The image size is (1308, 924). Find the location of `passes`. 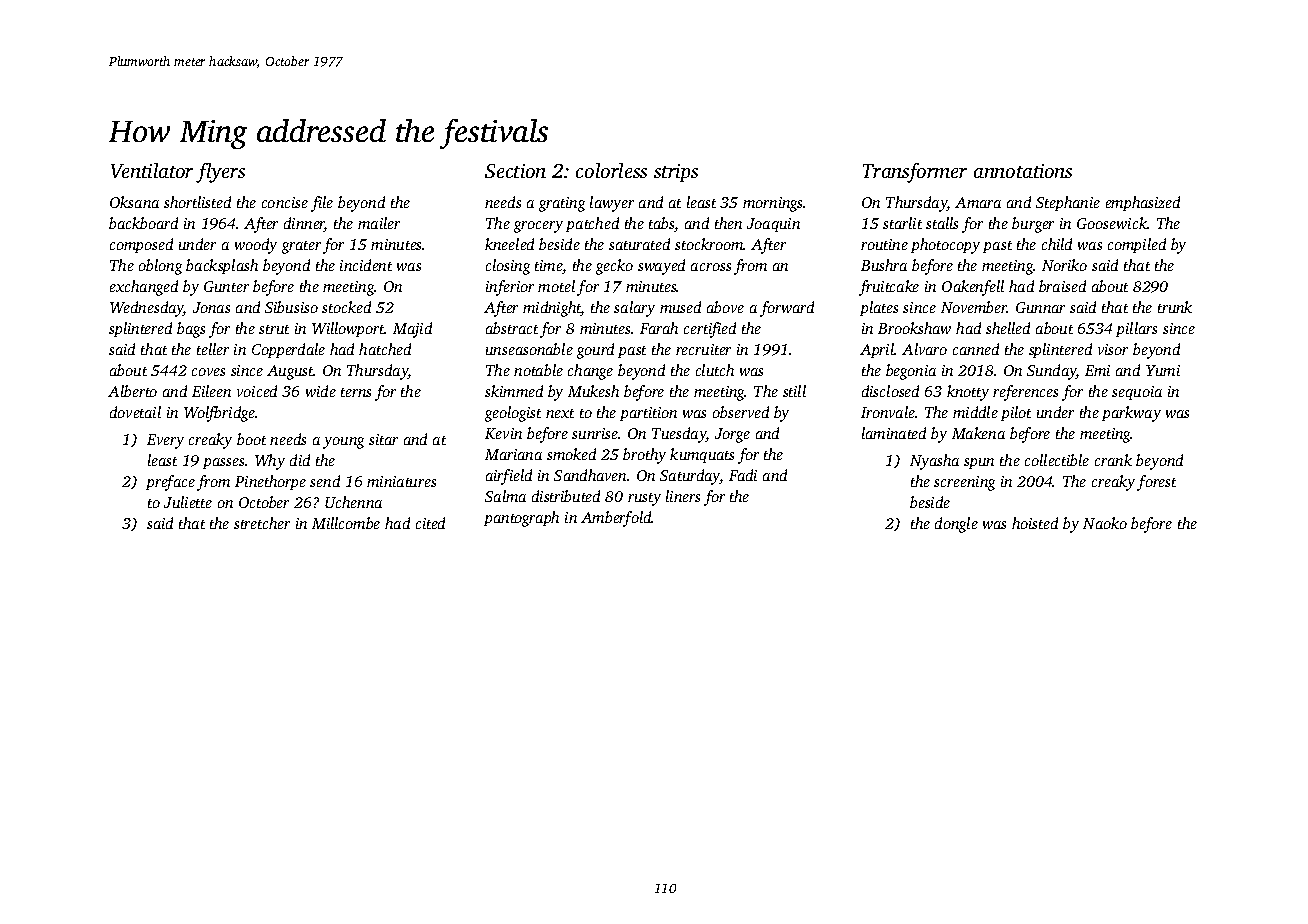

passes is located at coordinates (223, 463).
